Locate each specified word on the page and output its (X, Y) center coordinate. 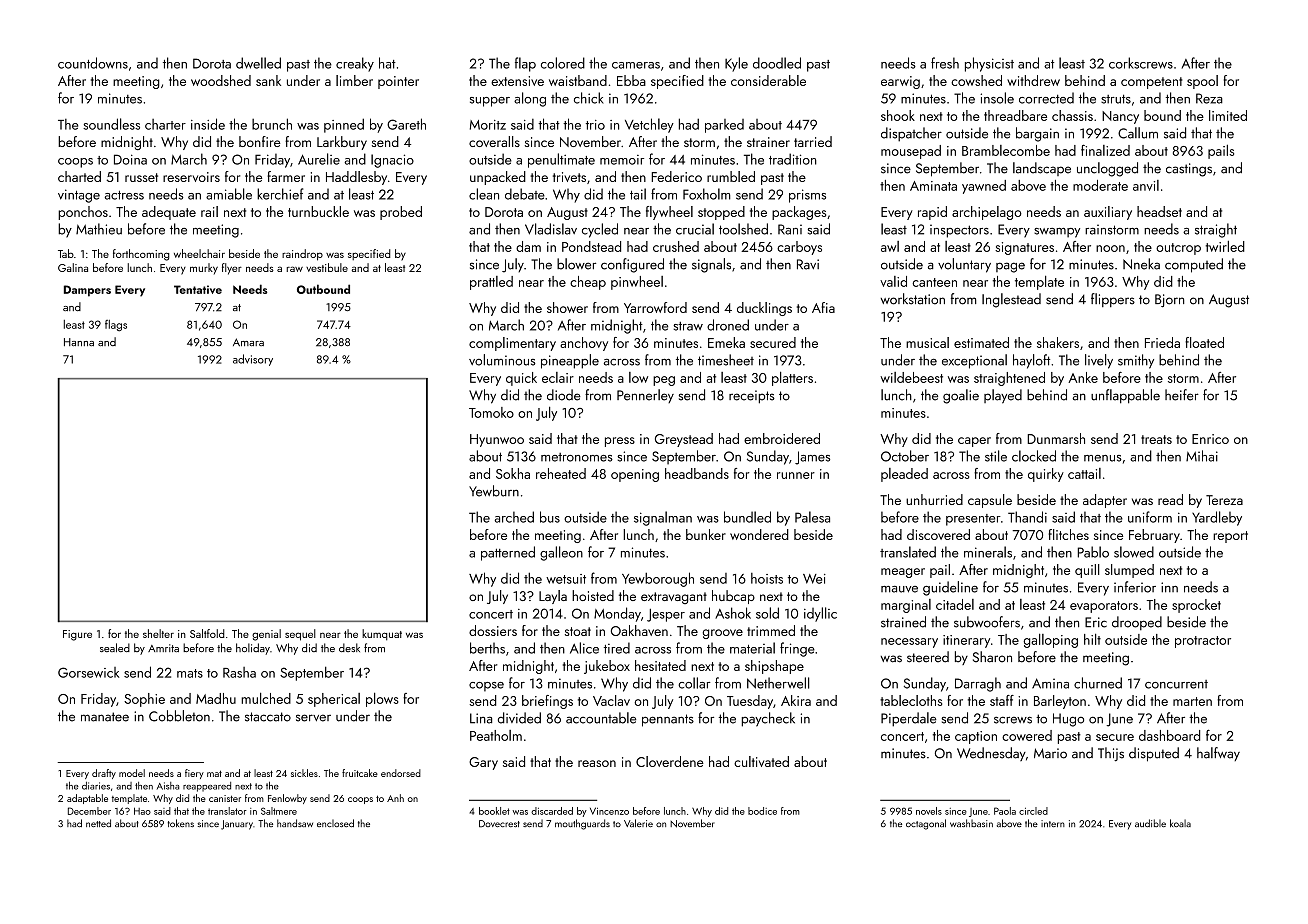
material (752, 648)
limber (354, 80)
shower (567, 307)
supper (490, 102)
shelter (158, 633)
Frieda (1162, 342)
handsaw (295, 823)
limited (1228, 115)
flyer (232, 269)
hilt (1092, 639)
